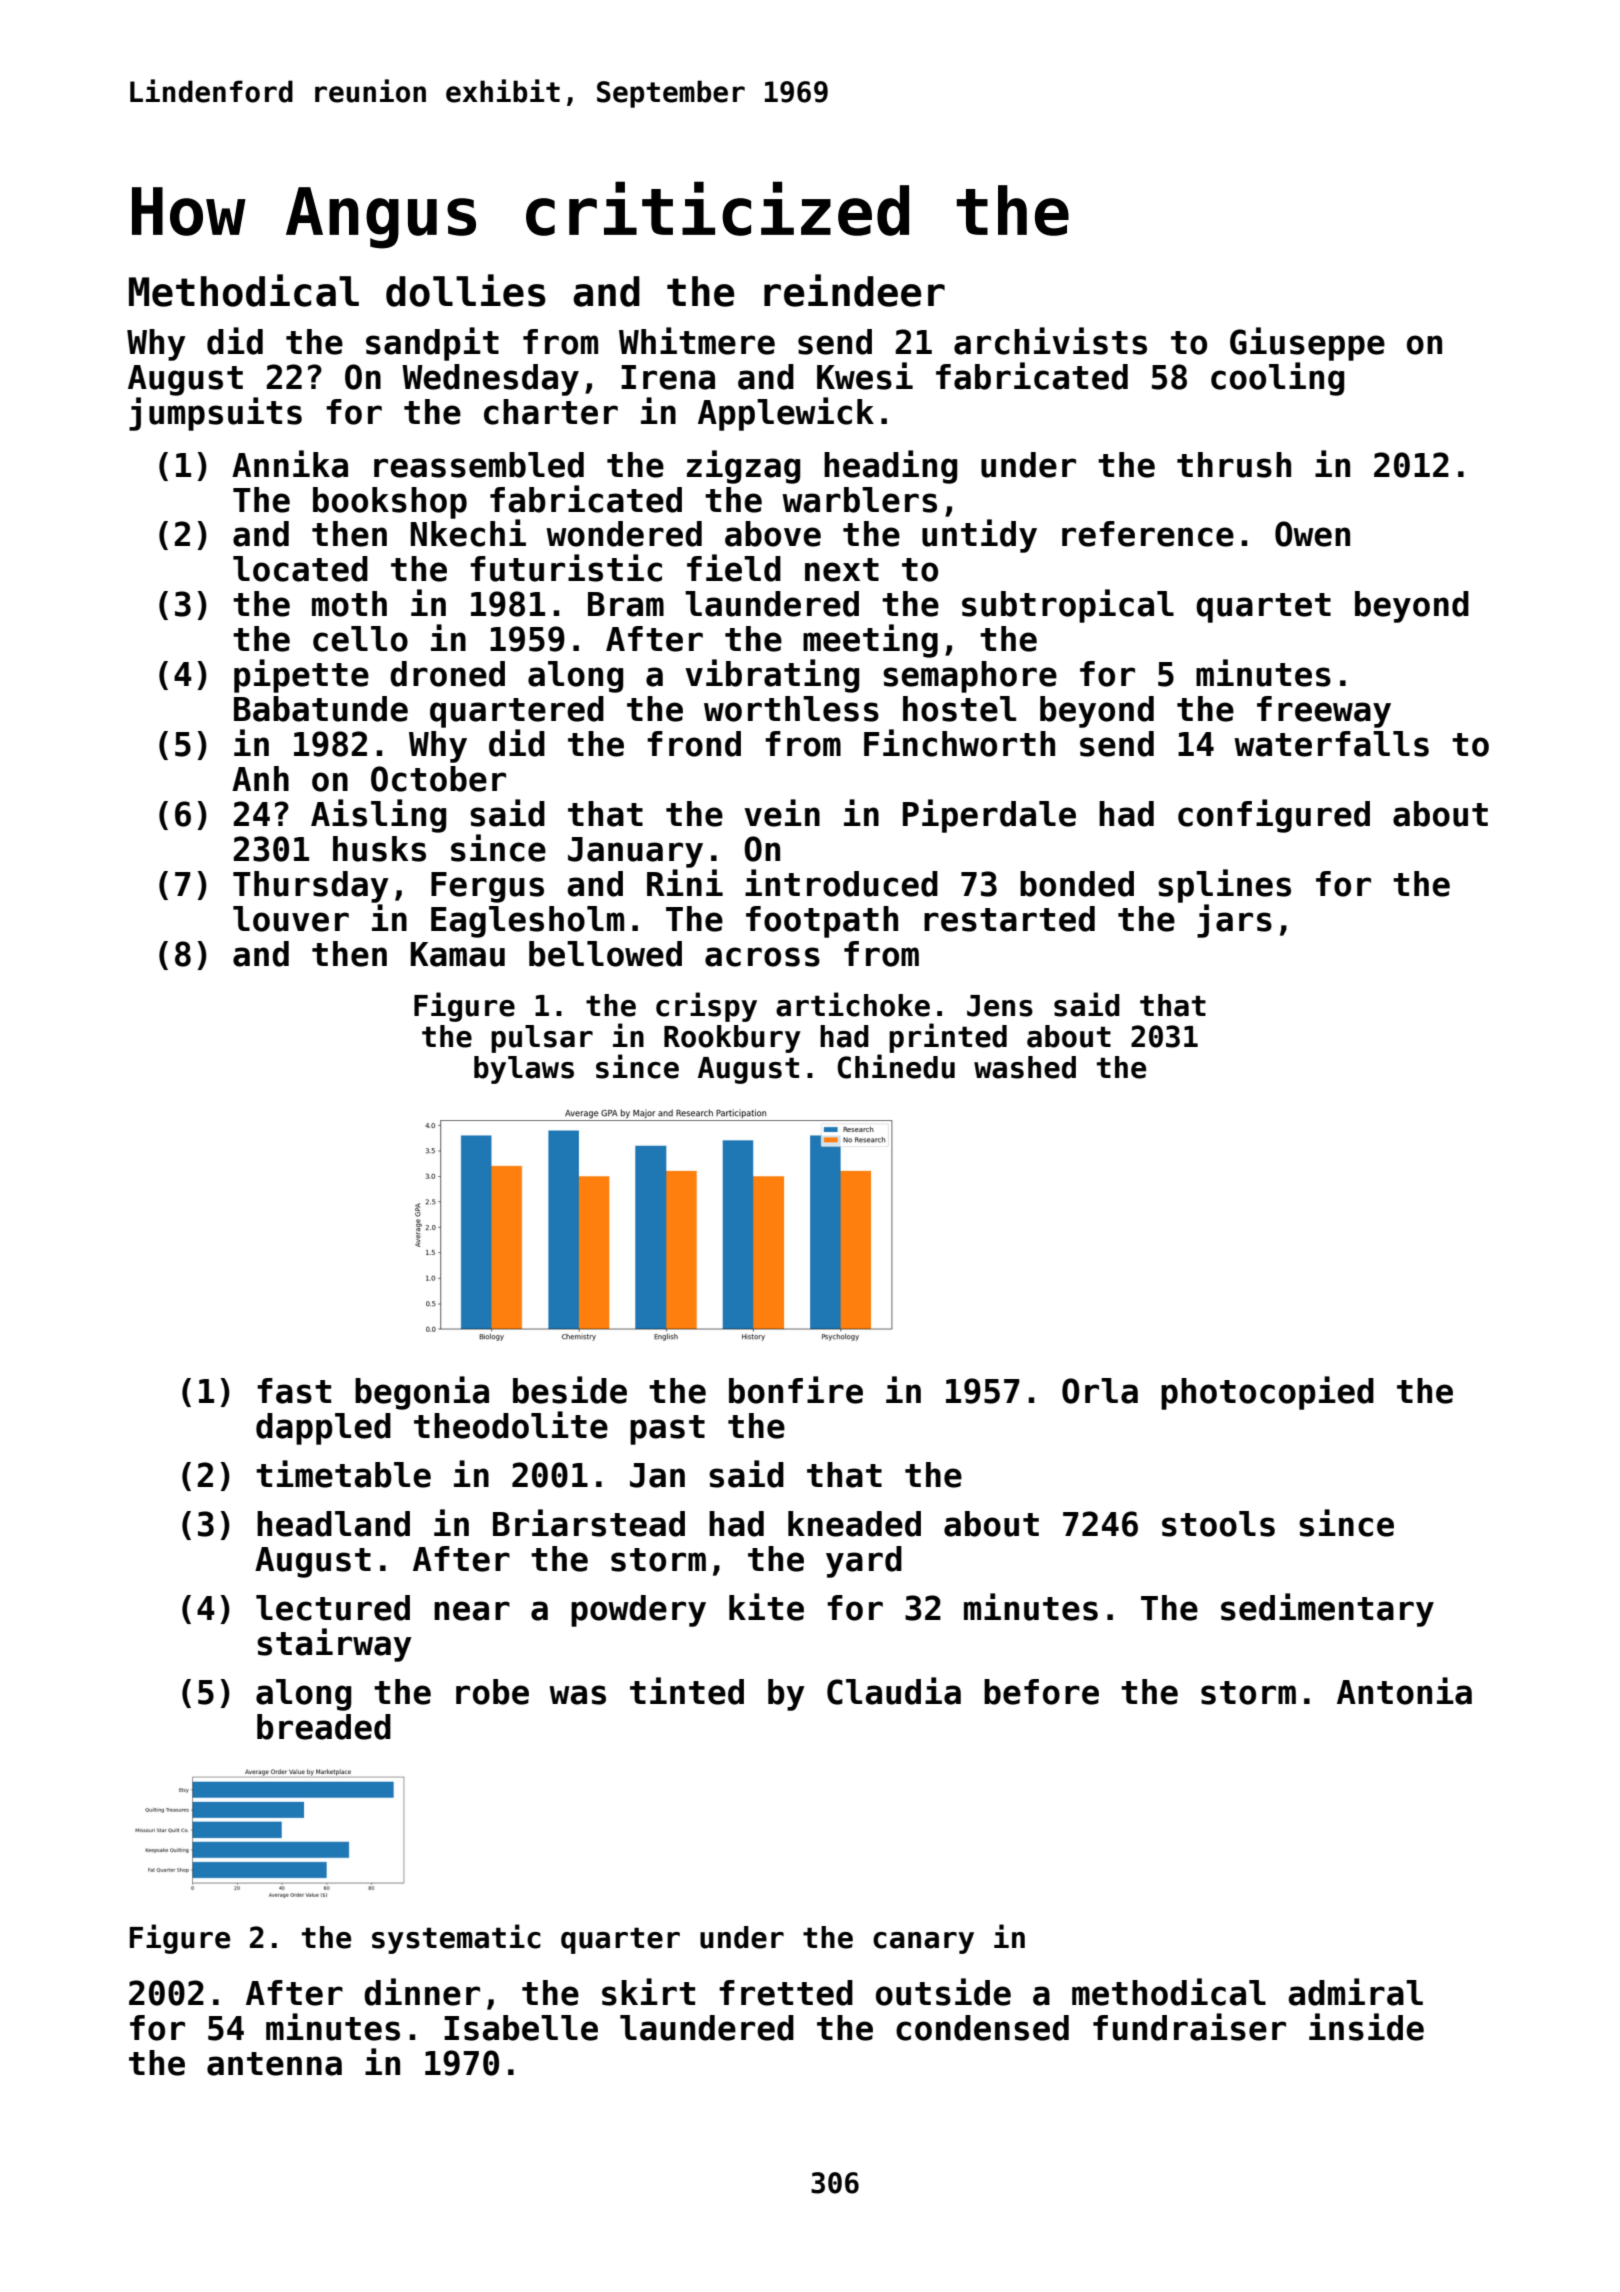 The height and width of the page is (2292, 1620). I want to click on dinner, so click(422, 1992).
